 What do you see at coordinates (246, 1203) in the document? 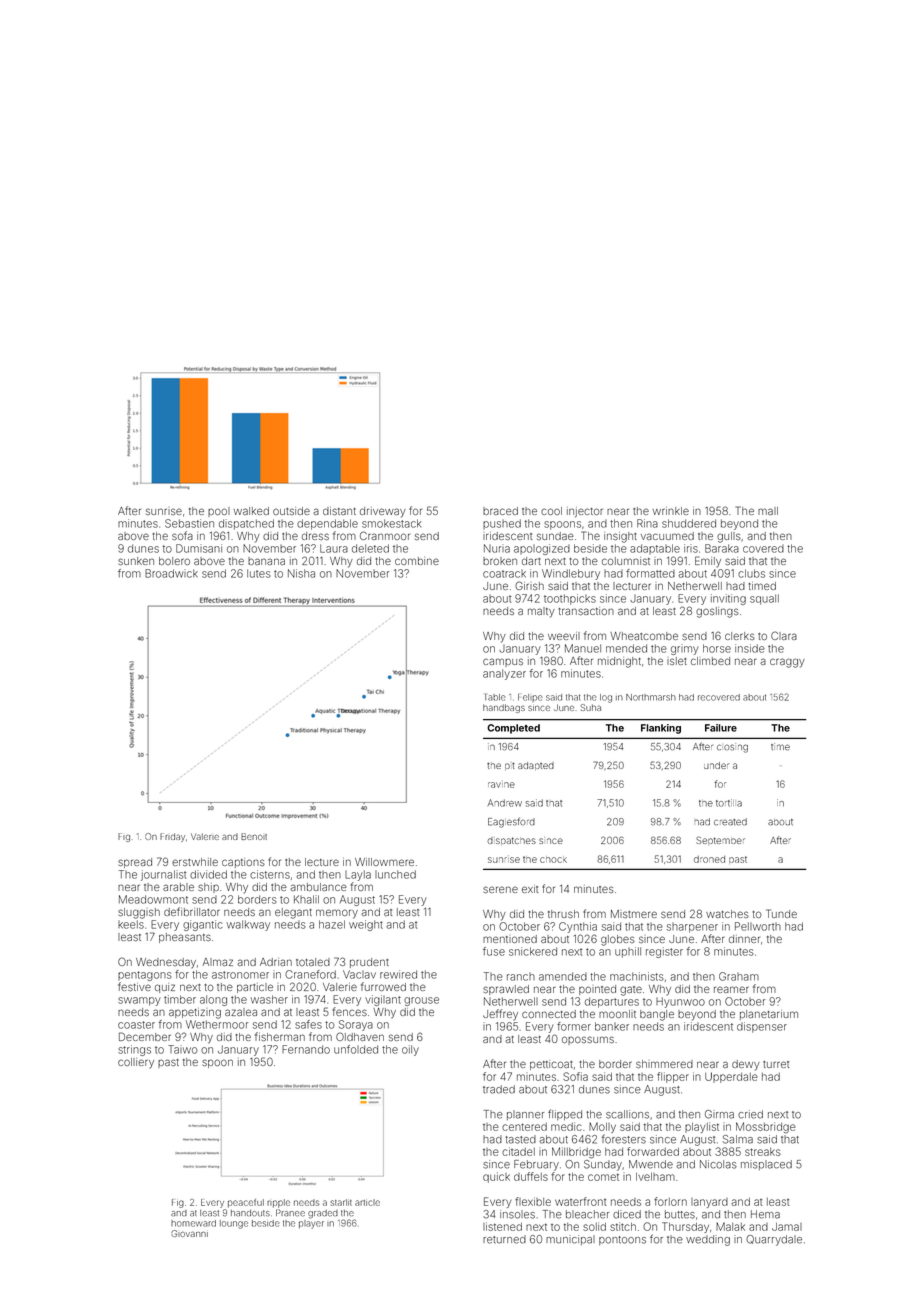
I see `peaceful` at bounding box center [246, 1203].
